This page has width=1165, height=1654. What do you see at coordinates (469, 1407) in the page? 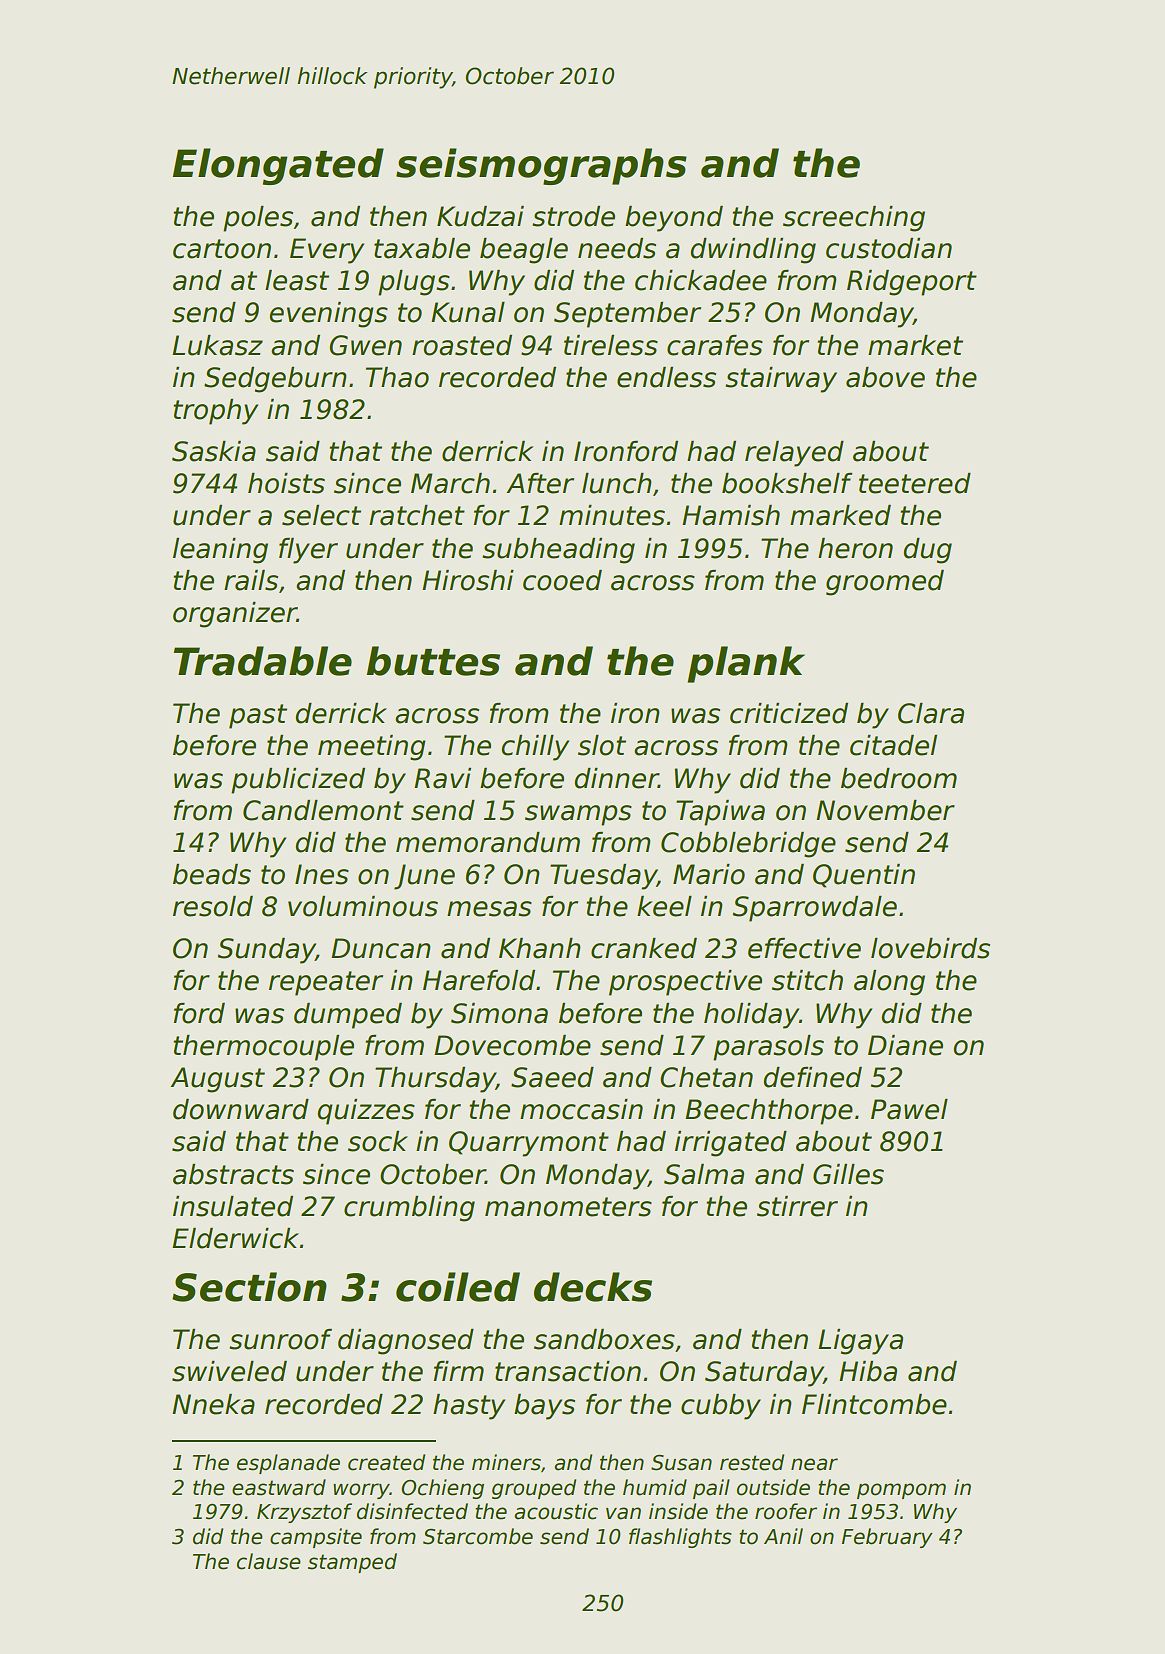
I see `hasty` at bounding box center [469, 1407].
